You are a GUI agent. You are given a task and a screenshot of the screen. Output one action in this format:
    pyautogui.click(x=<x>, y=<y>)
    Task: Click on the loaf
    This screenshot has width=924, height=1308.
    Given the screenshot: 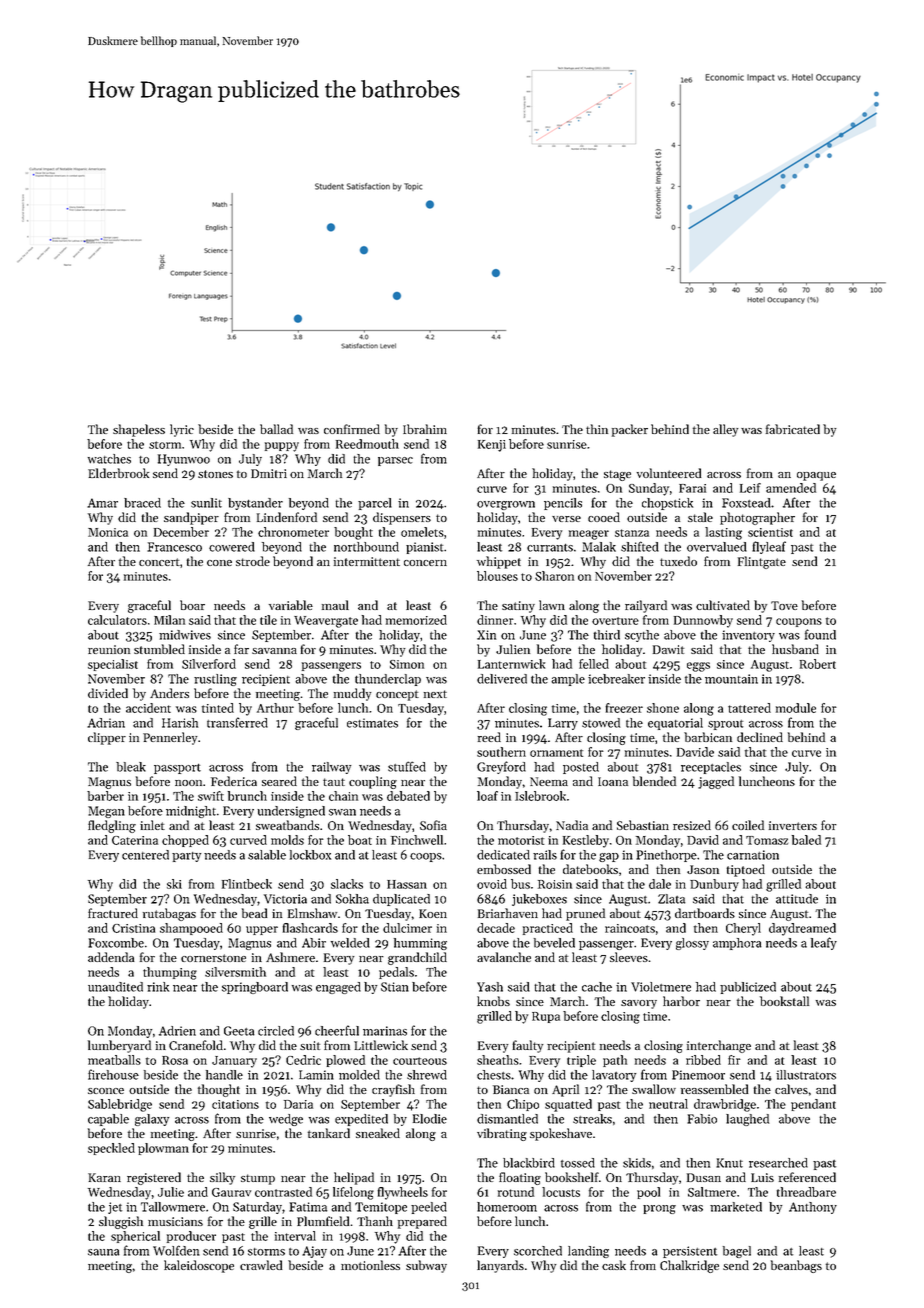 What is the action you would take?
    pyautogui.click(x=487, y=796)
